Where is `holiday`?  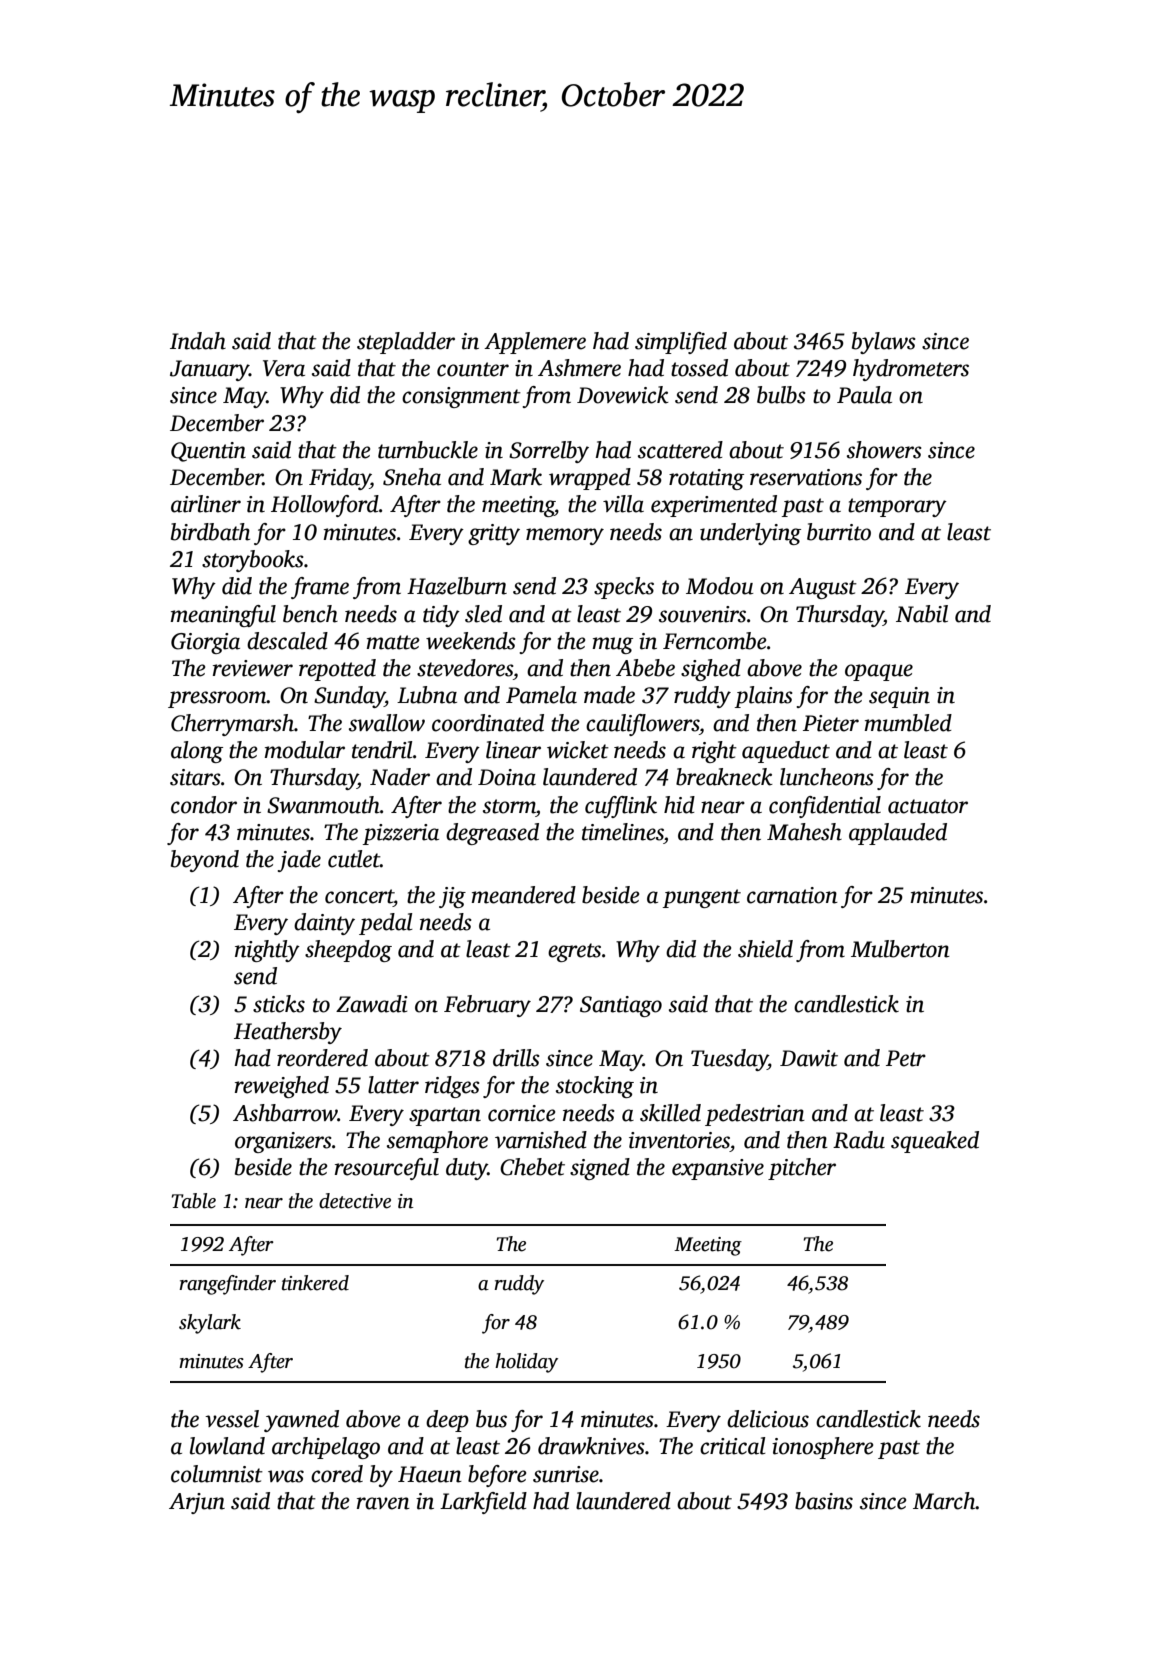
holiday is located at coordinates (526, 1363).
